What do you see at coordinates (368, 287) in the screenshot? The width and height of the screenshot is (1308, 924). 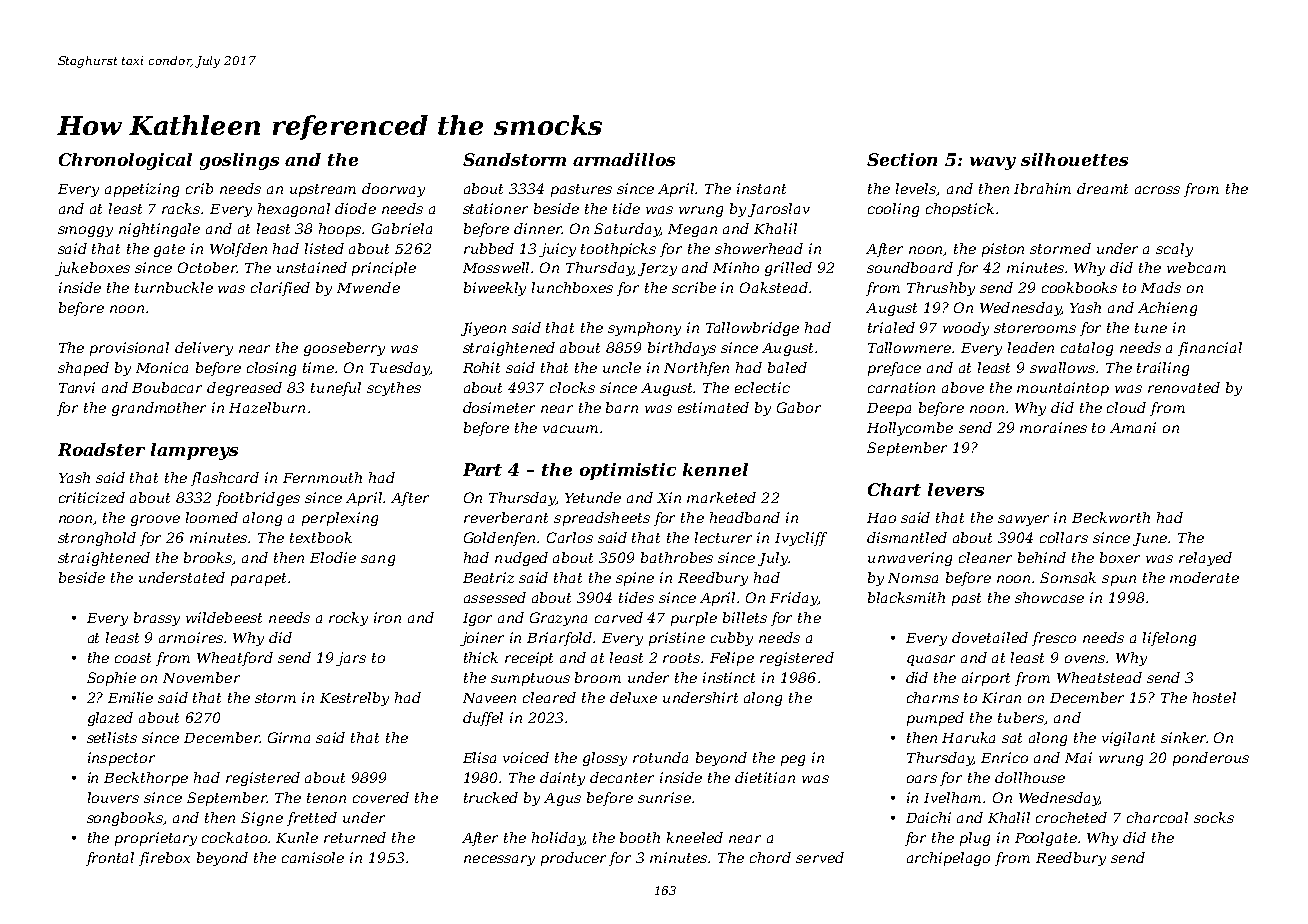 I see `Mwende` at bounding box center [368, 287].
